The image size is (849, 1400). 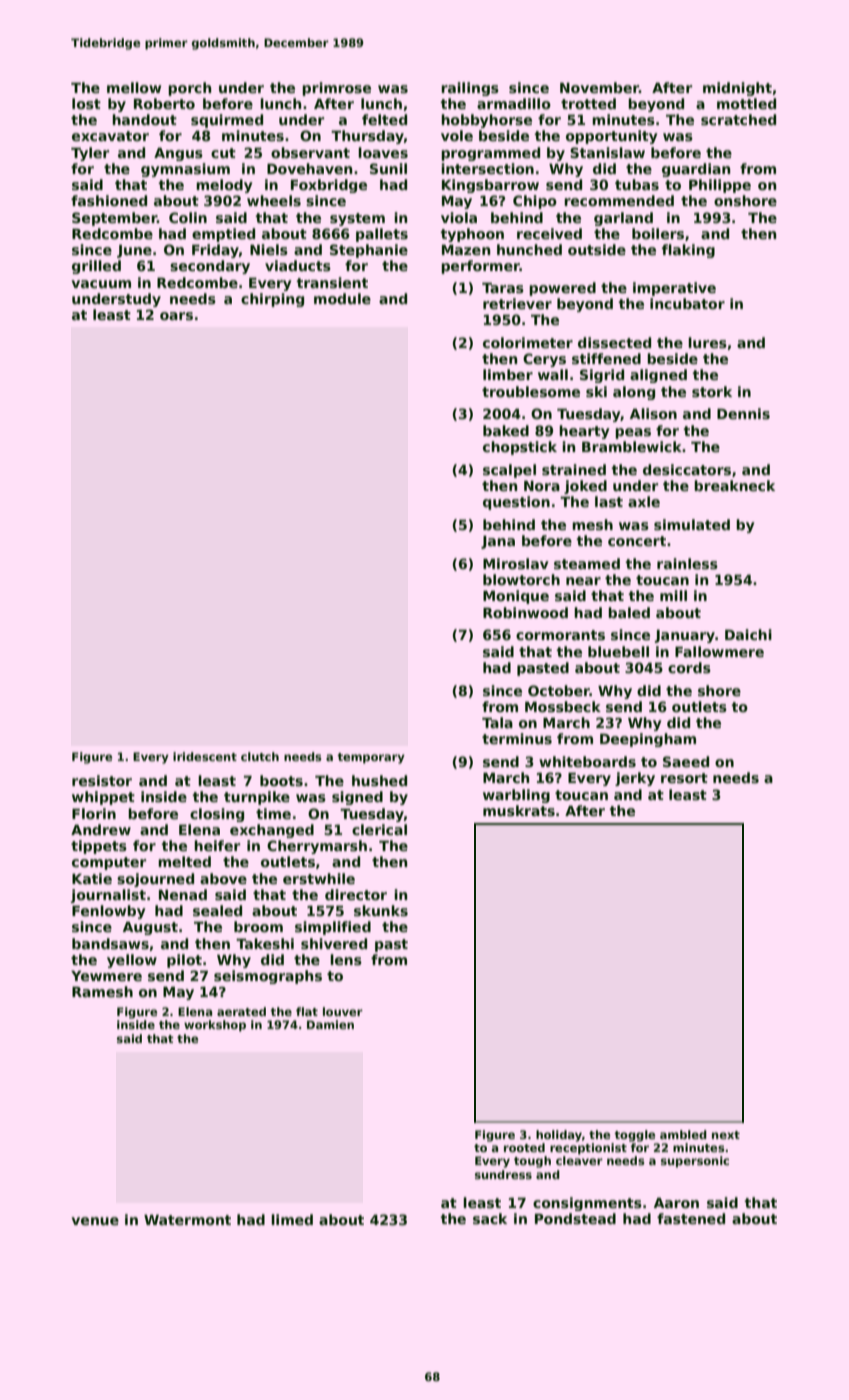 I want to click on above, so click(x=223, y=878).
